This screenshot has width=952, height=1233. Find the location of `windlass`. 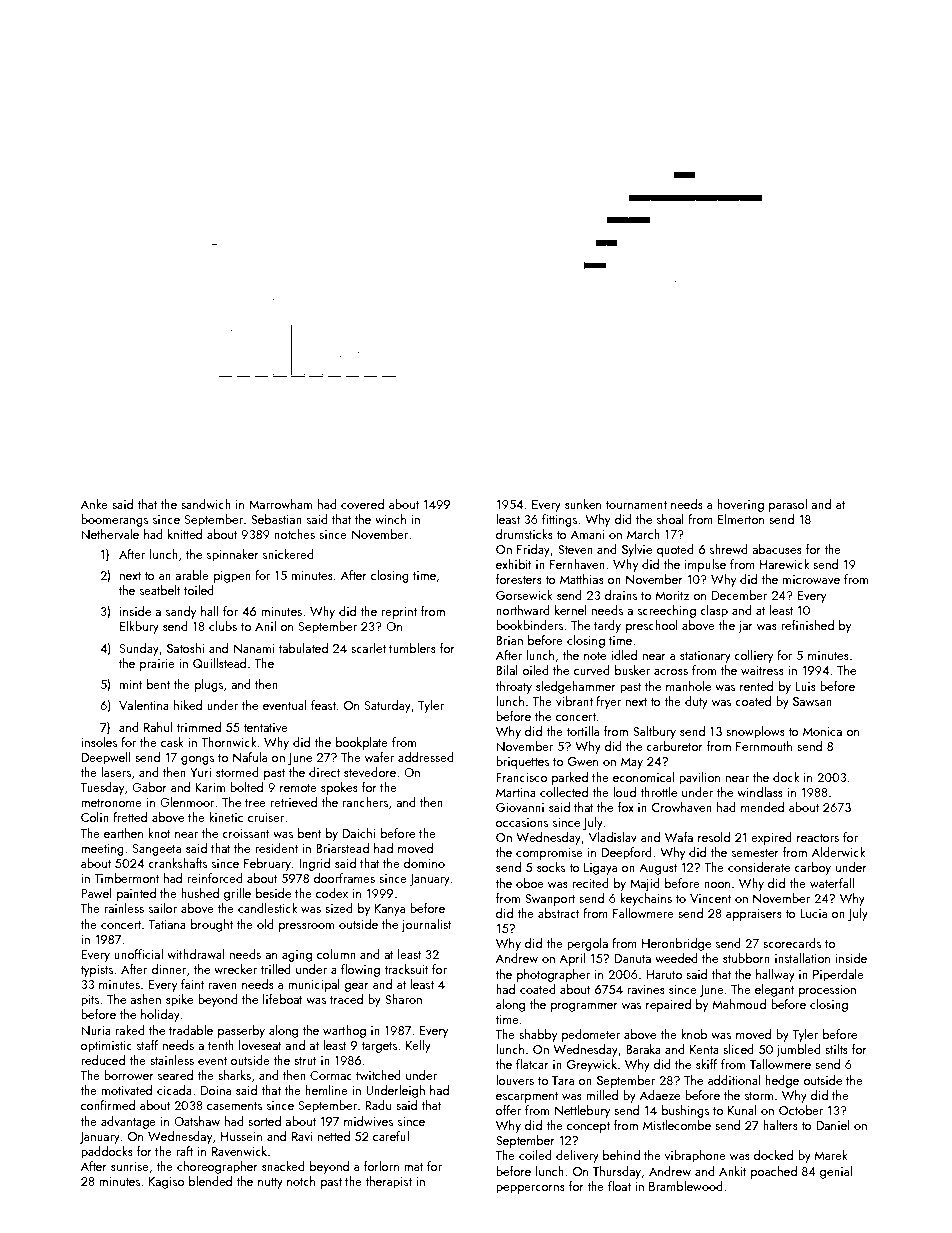

windlass is located at coordinates (760, 792).
